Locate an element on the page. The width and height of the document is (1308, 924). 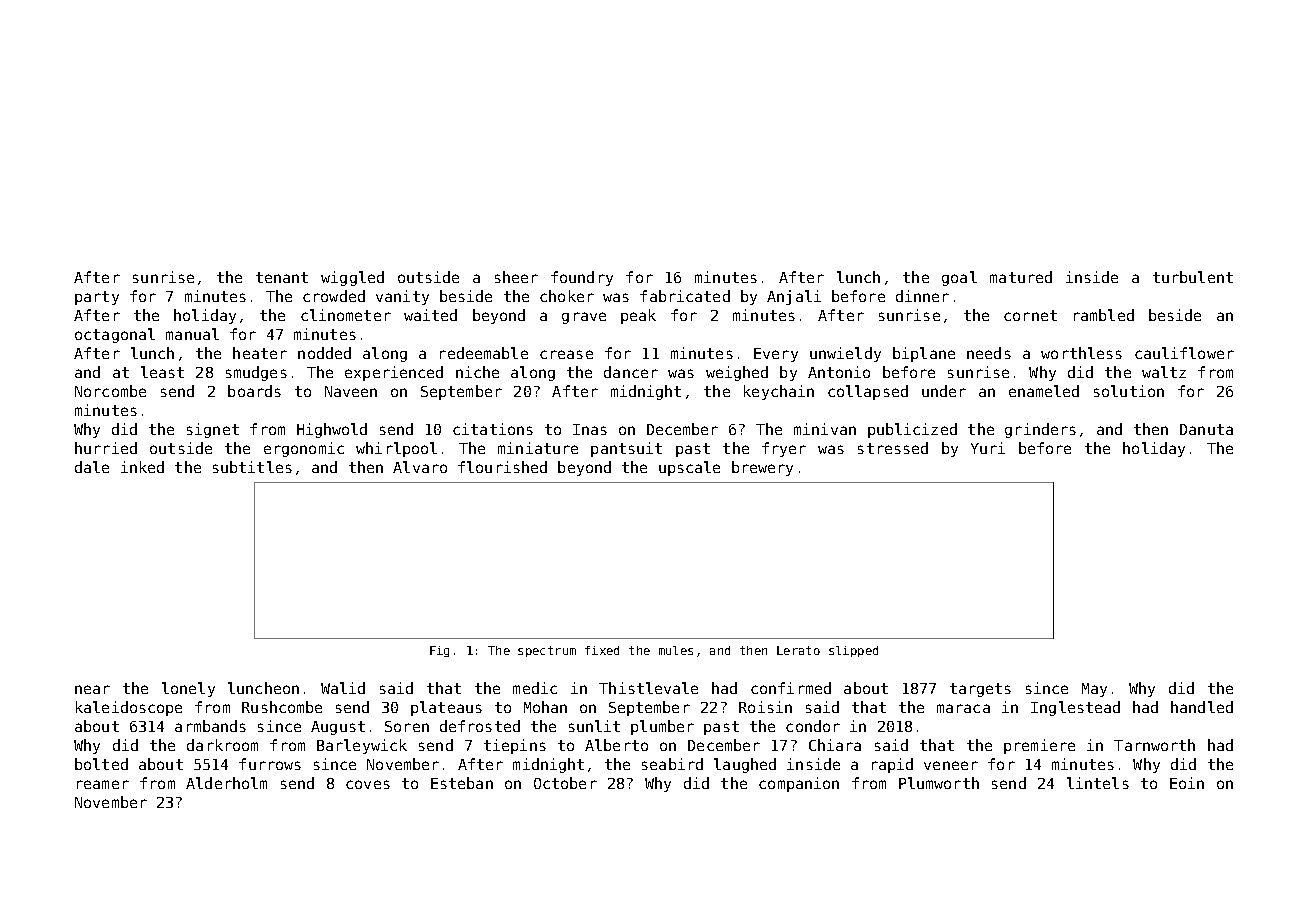
inked is located at coordinates (142, 467).
